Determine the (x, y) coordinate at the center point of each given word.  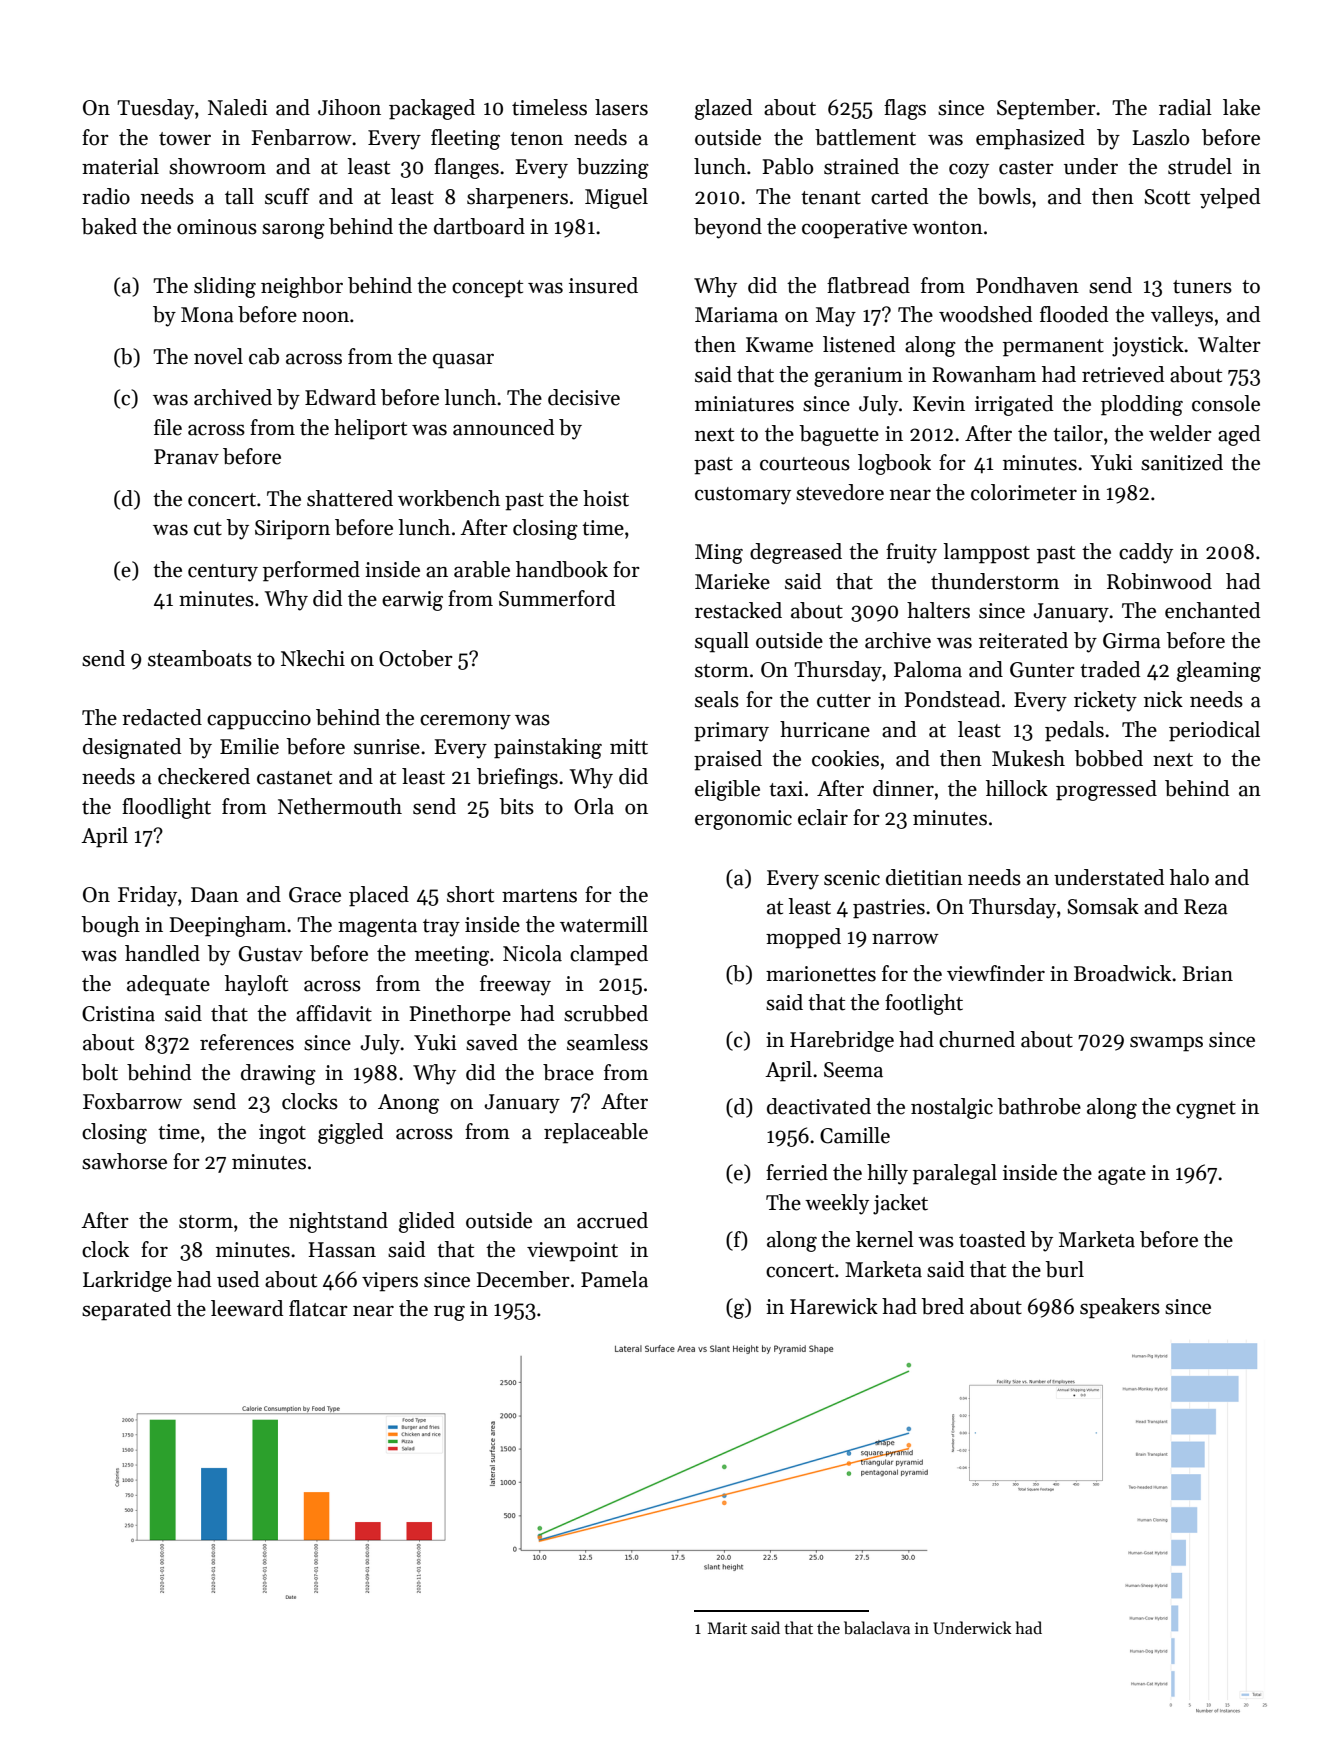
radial (1185, 107)
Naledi (238, 107)
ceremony (465, 722)
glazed (723, 109)
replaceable (596, 1133)
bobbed (1108, 758)
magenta (377, 928)
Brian (1207, 974)
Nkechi (313, 658)
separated (126, 1310)
